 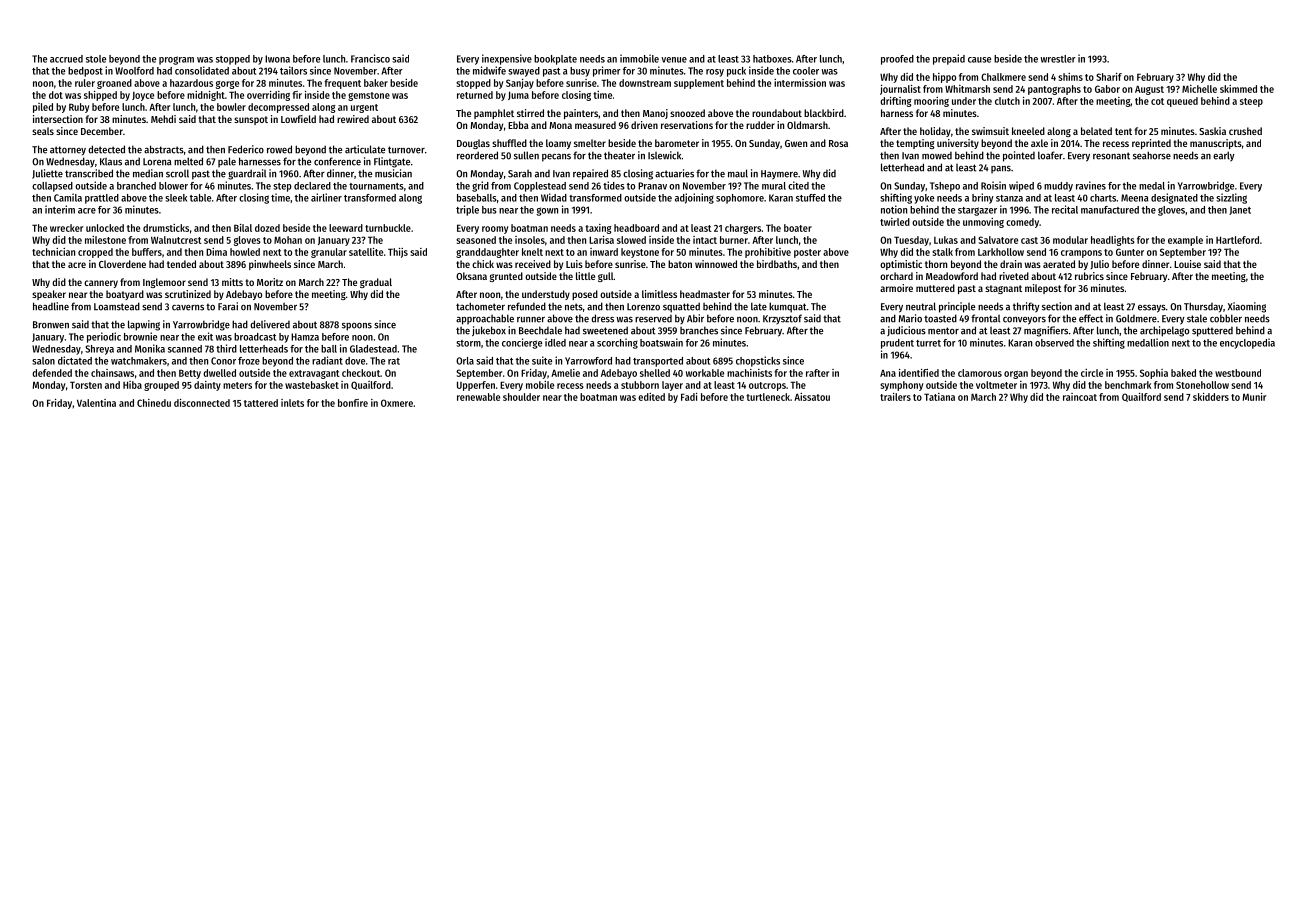 I want to click on groaned, so click(x=114, y=84).
